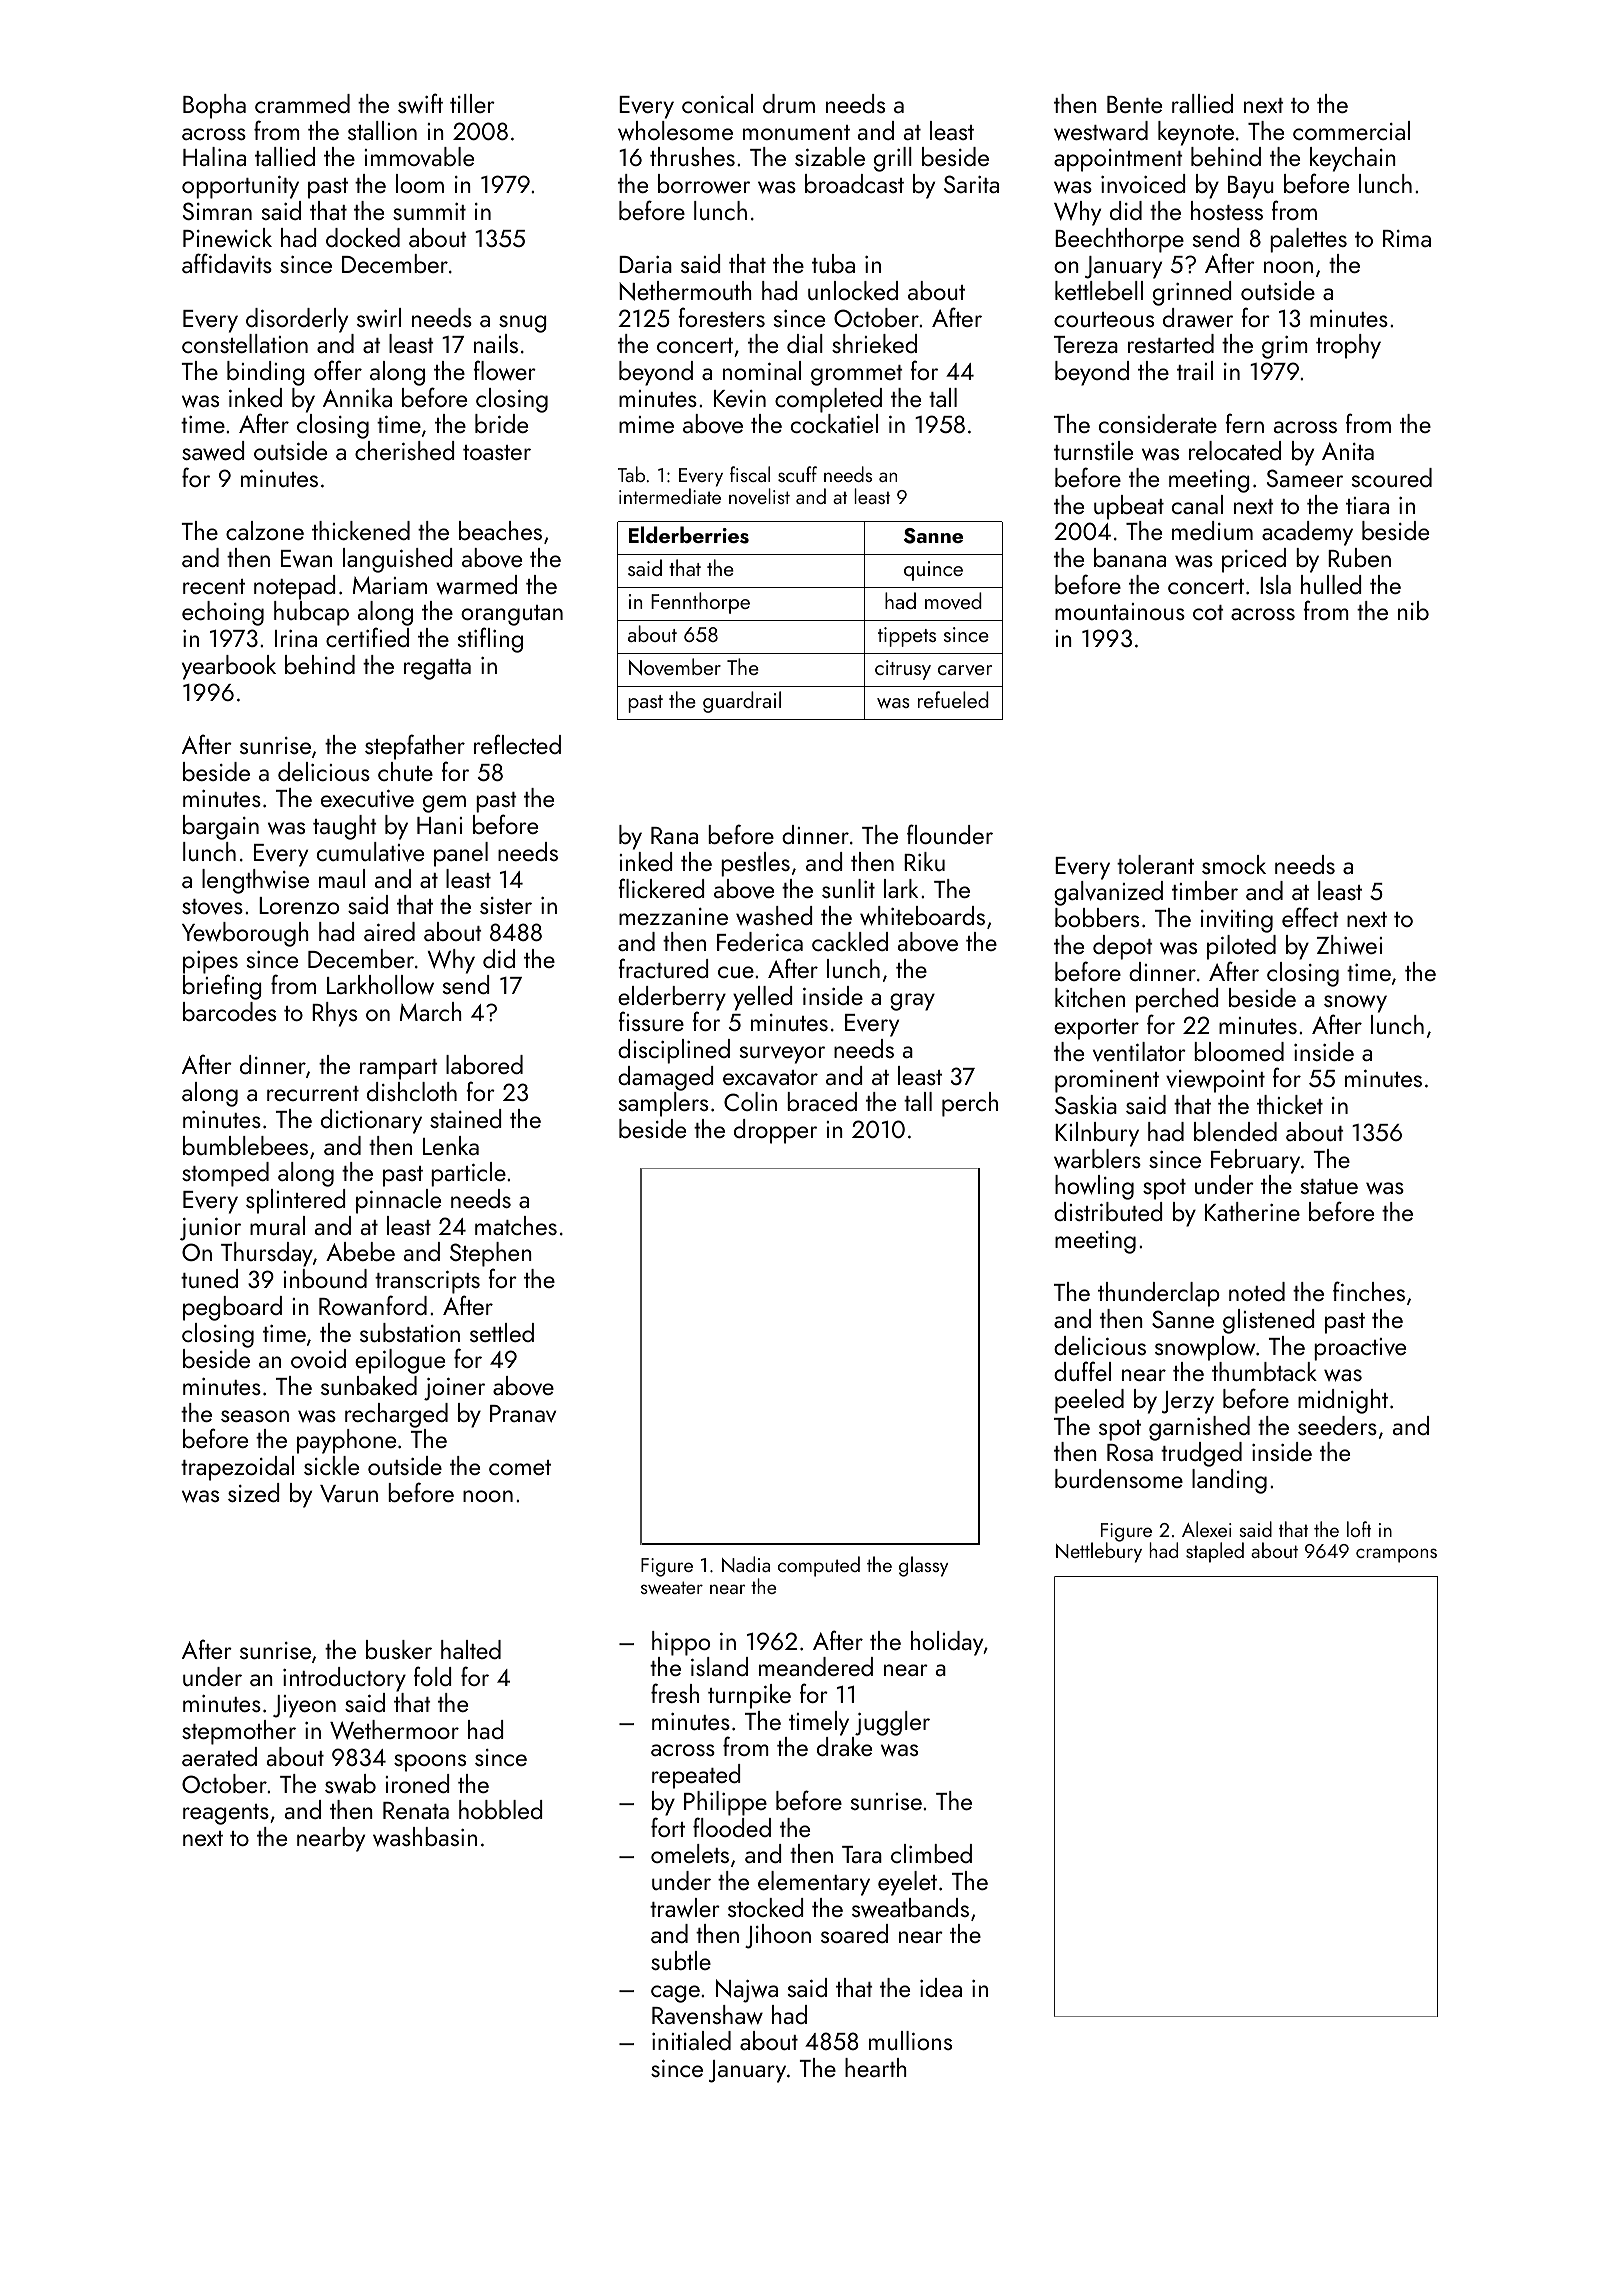 The width and height of the image is (1620, 2292). I want to click on fractured, so click(663, 968).
